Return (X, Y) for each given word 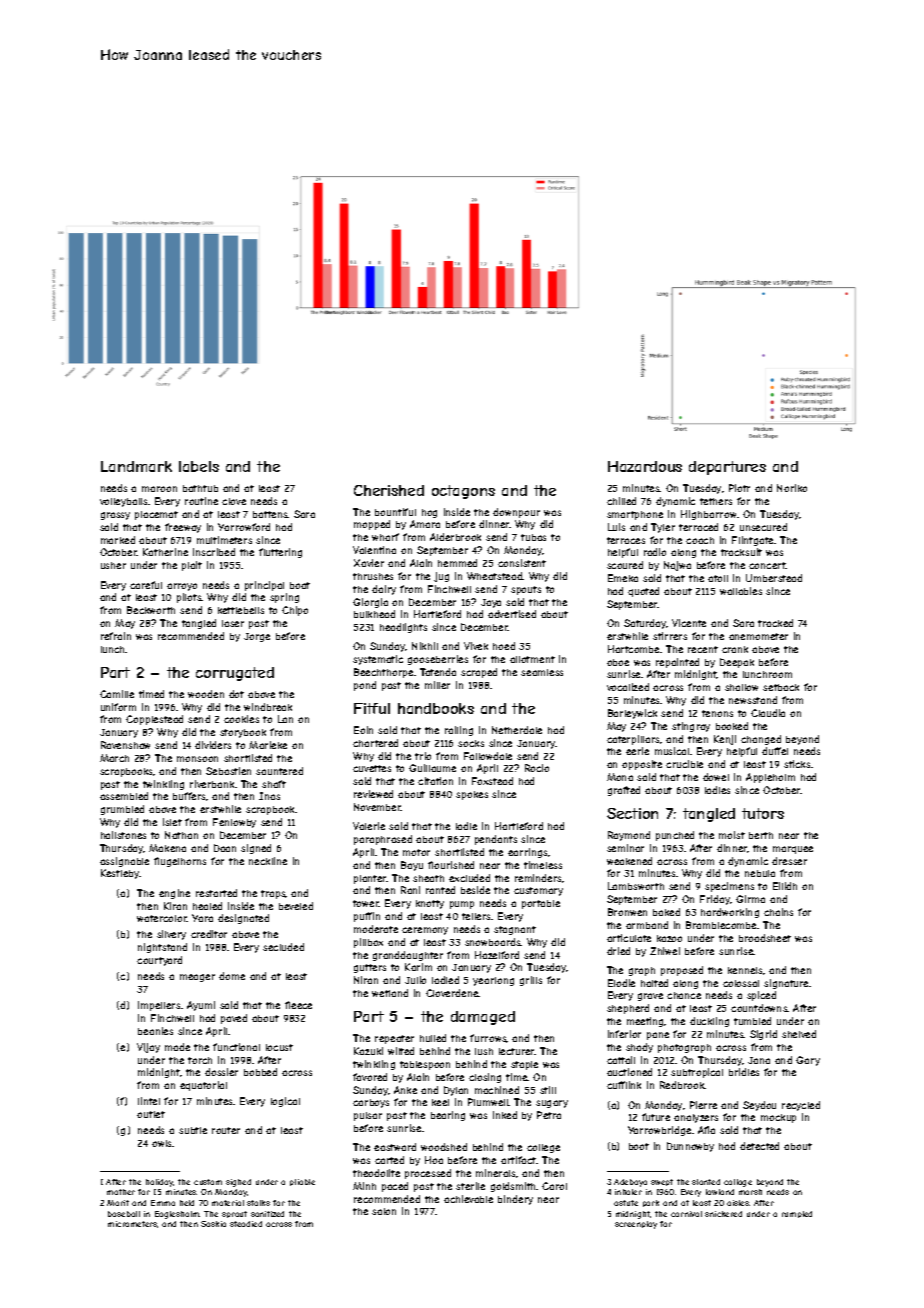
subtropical (697, 1073)
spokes (472, 795)
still (548, 1090)
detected (759, 1146)
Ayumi (201, 1006)
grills (531, 981)
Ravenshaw (125, 745)
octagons (463, 492)
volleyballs (123, 502)
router (226, 1130)
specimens (729, 887)
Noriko (792, 488)
